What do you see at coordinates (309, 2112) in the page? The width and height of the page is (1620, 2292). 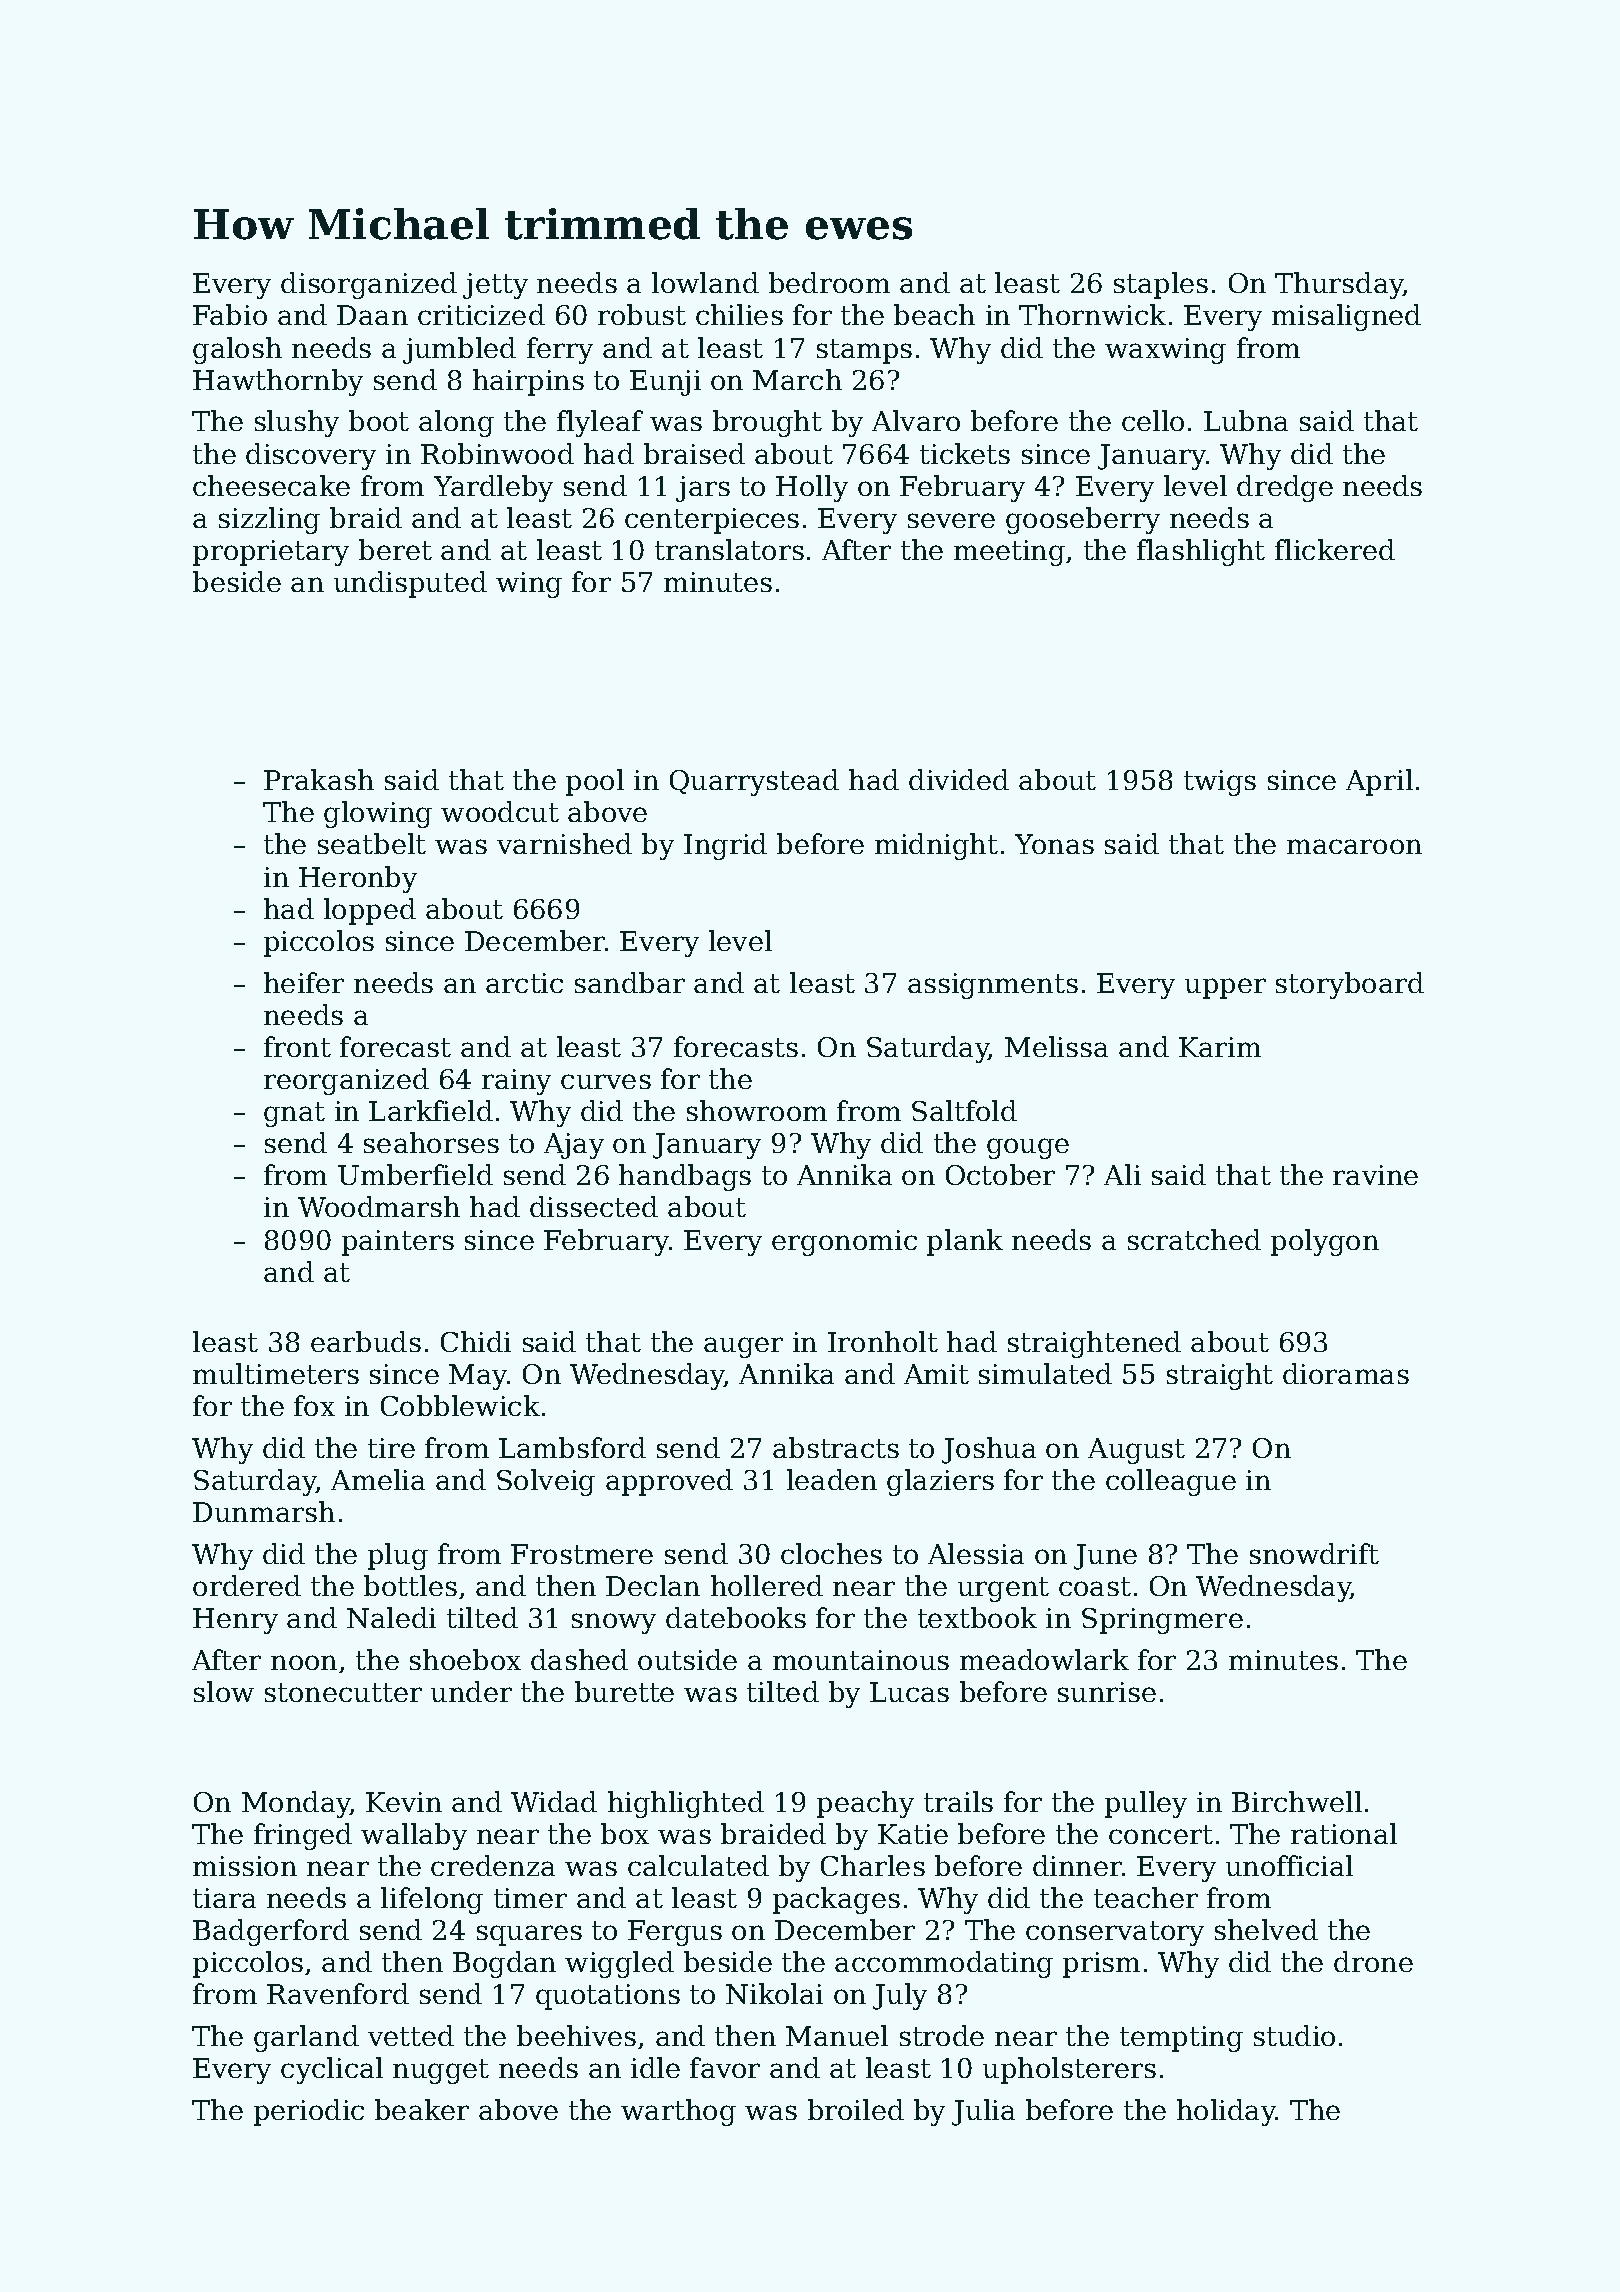 I see `periodic` at bounding box center [309, 2112].
